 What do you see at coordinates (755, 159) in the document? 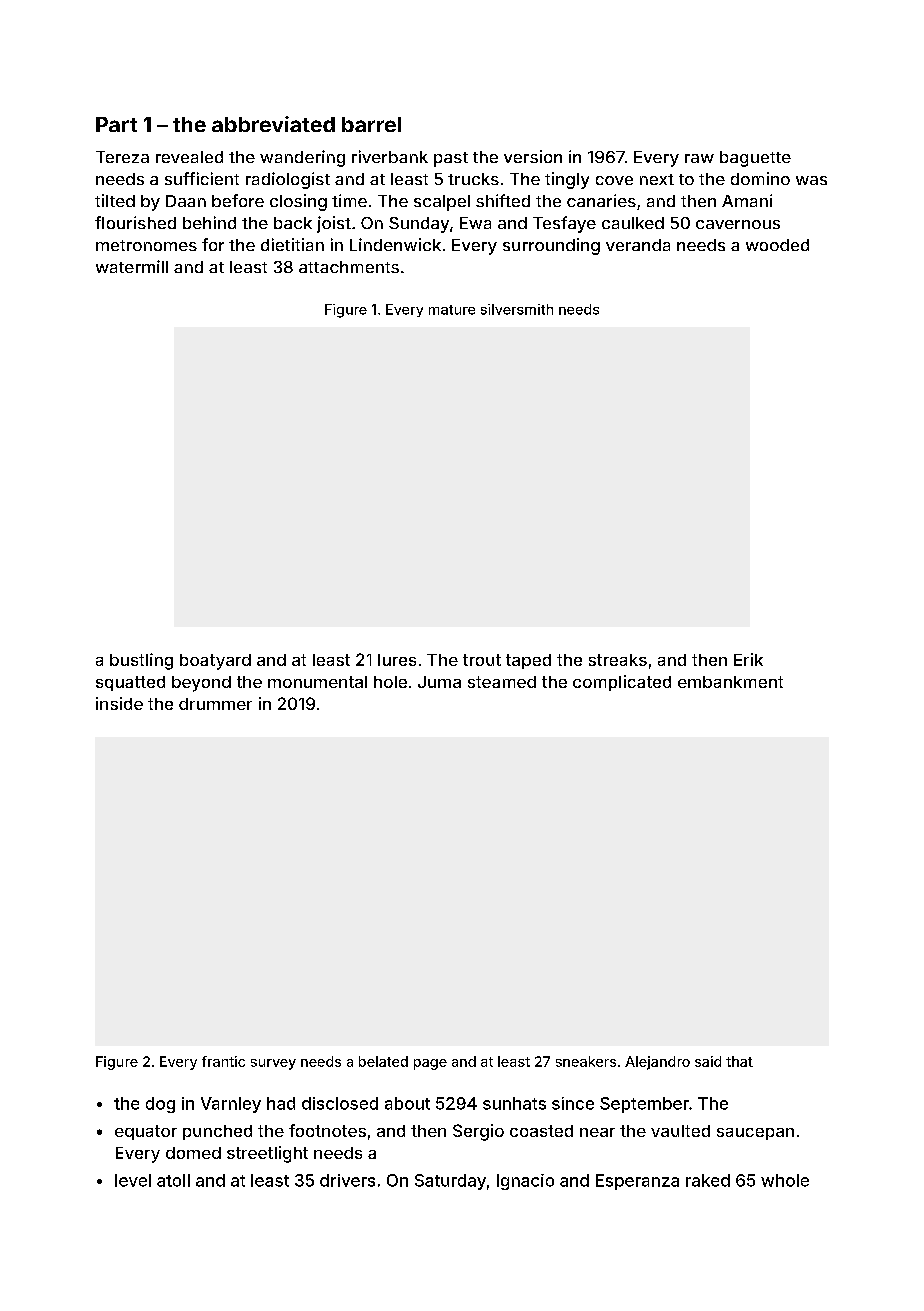
I see `baguette` at bounding box center [755, 159].
